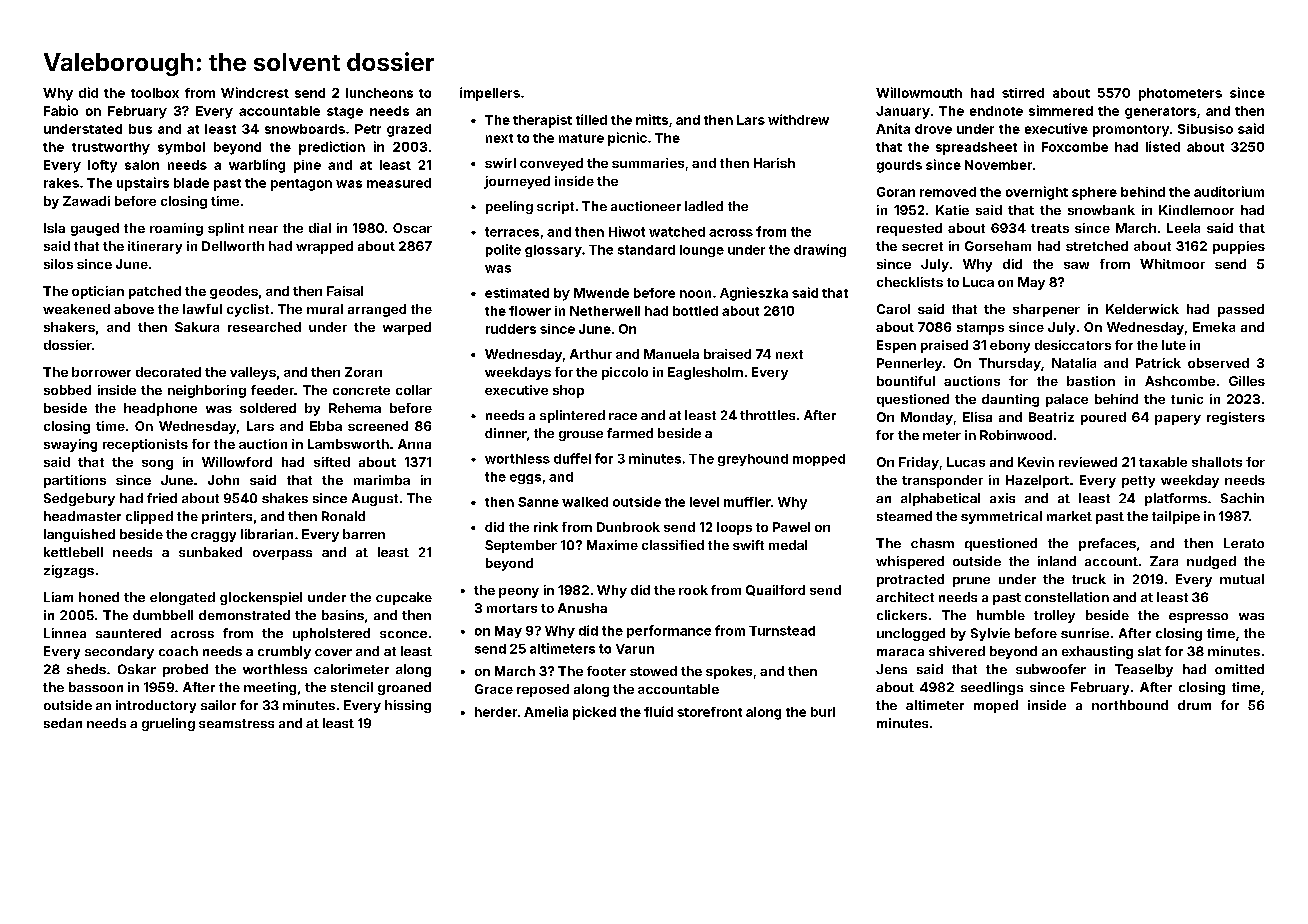  What do you see at coordinates (1023, 93) in the screenshot?
I see `stirred` at bounding box center [1023, 93].
